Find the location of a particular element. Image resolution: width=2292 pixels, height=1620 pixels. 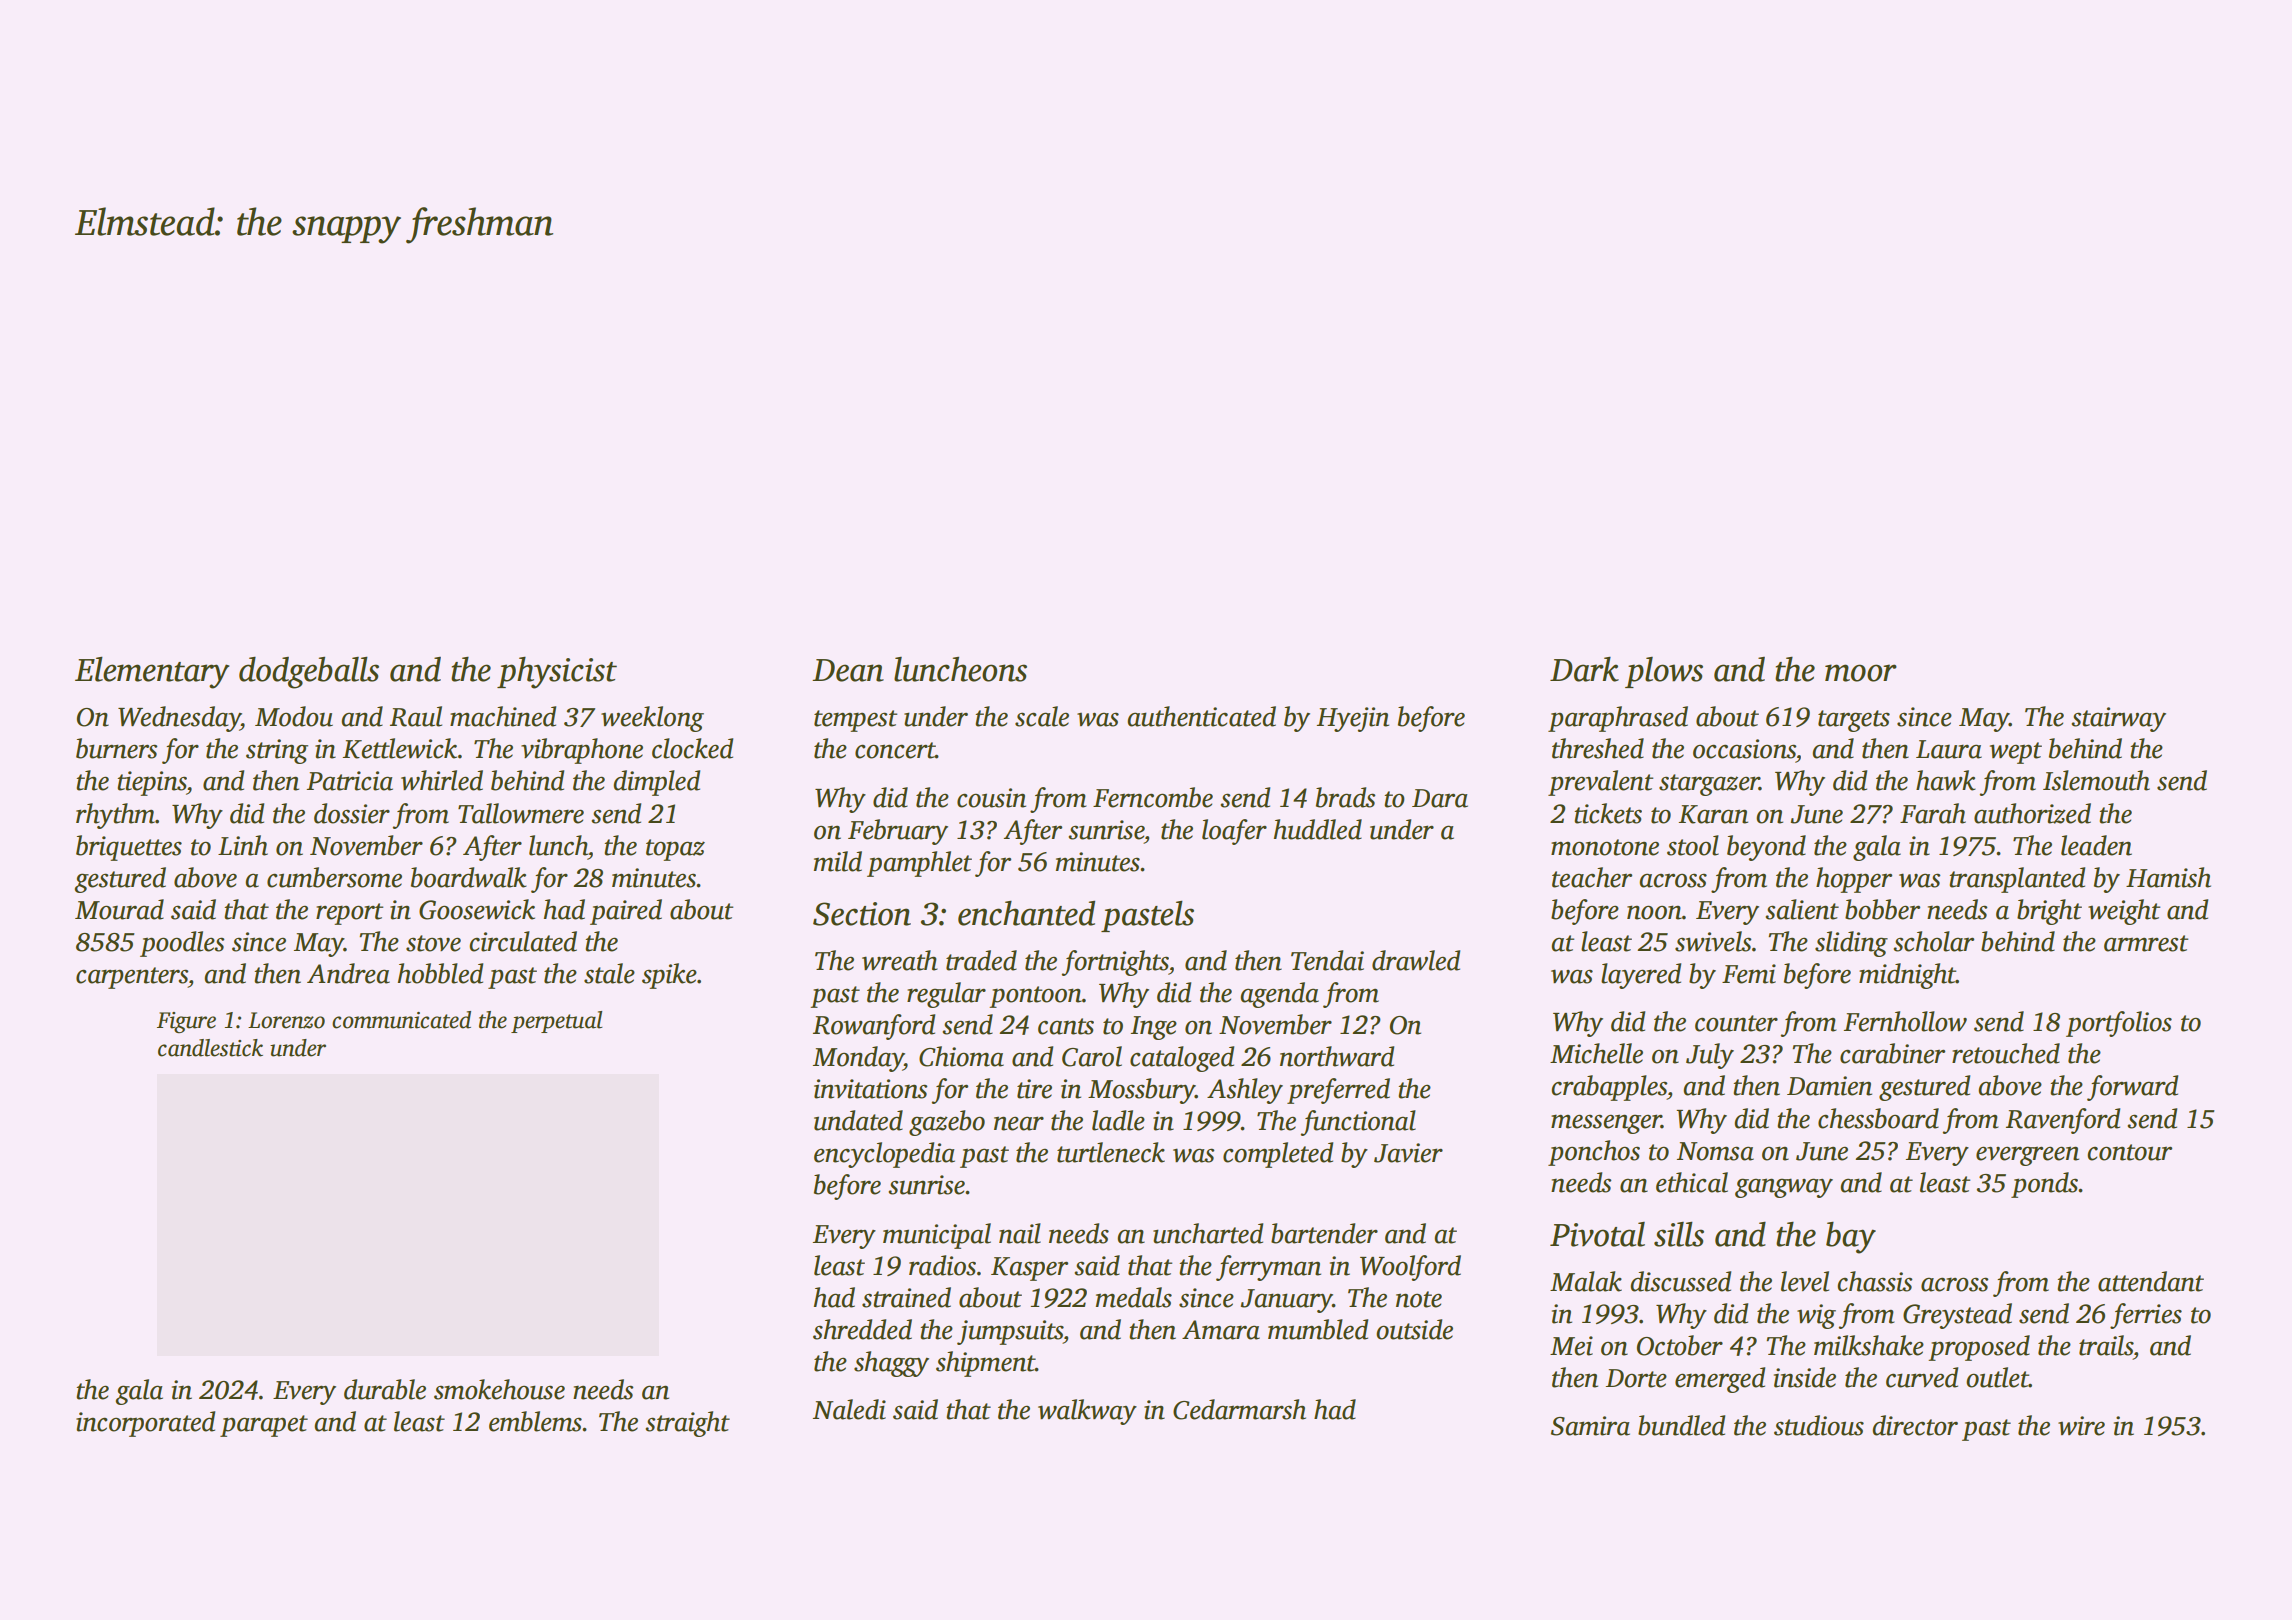

huddled is located at coordinates (1318, 829).
